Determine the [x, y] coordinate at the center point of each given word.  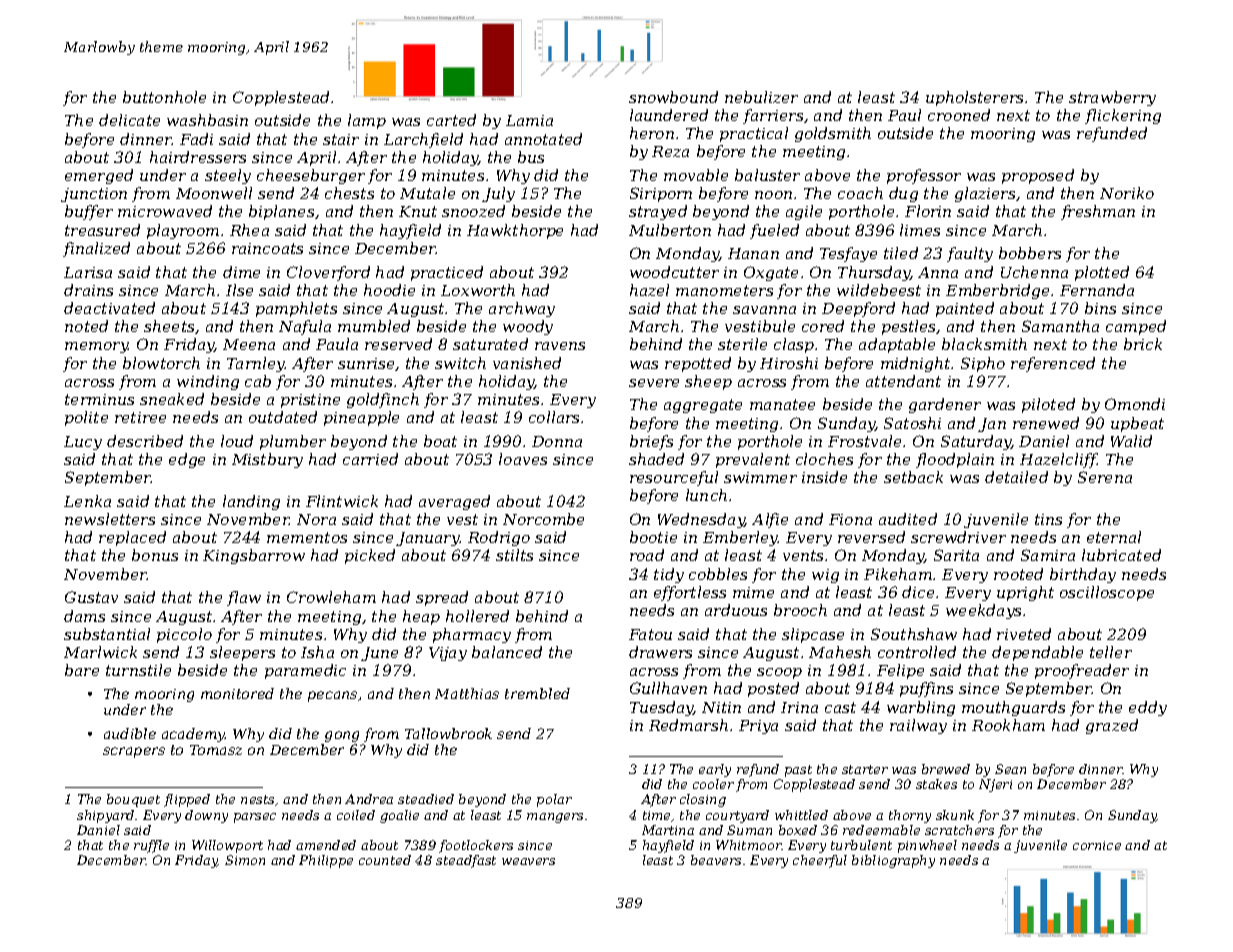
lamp [367, 121]
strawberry [1112, 98]
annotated [543, 139]
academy [194, 735]
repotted [698, 364]
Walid [1131, 441]
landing [251, 502]
